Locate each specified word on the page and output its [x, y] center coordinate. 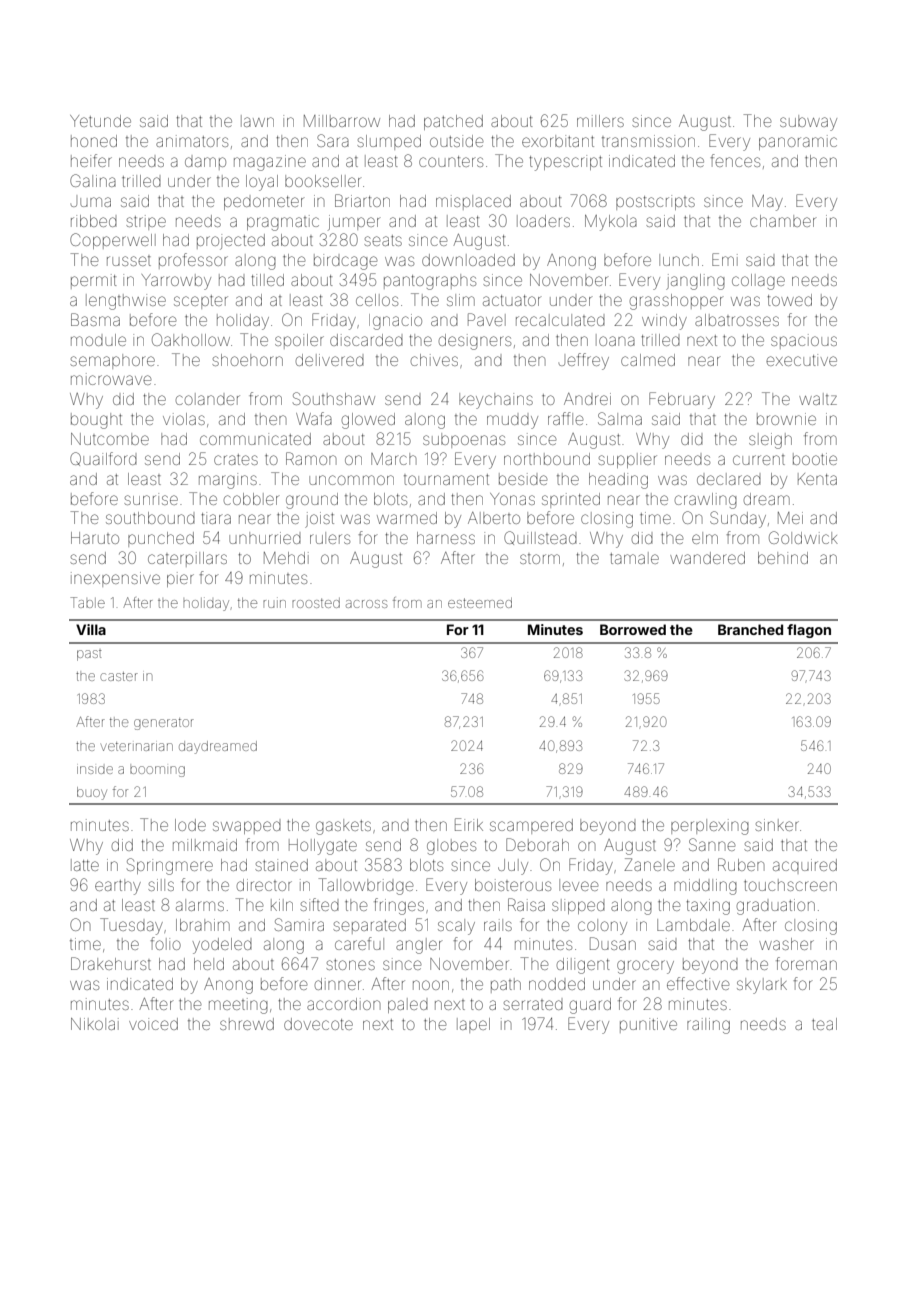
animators [192, 141]
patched [453, 122]
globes [451, 847]
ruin [274, 602]
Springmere [170, 866]
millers [600, 121]
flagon [809, 631]
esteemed [480, 603]
